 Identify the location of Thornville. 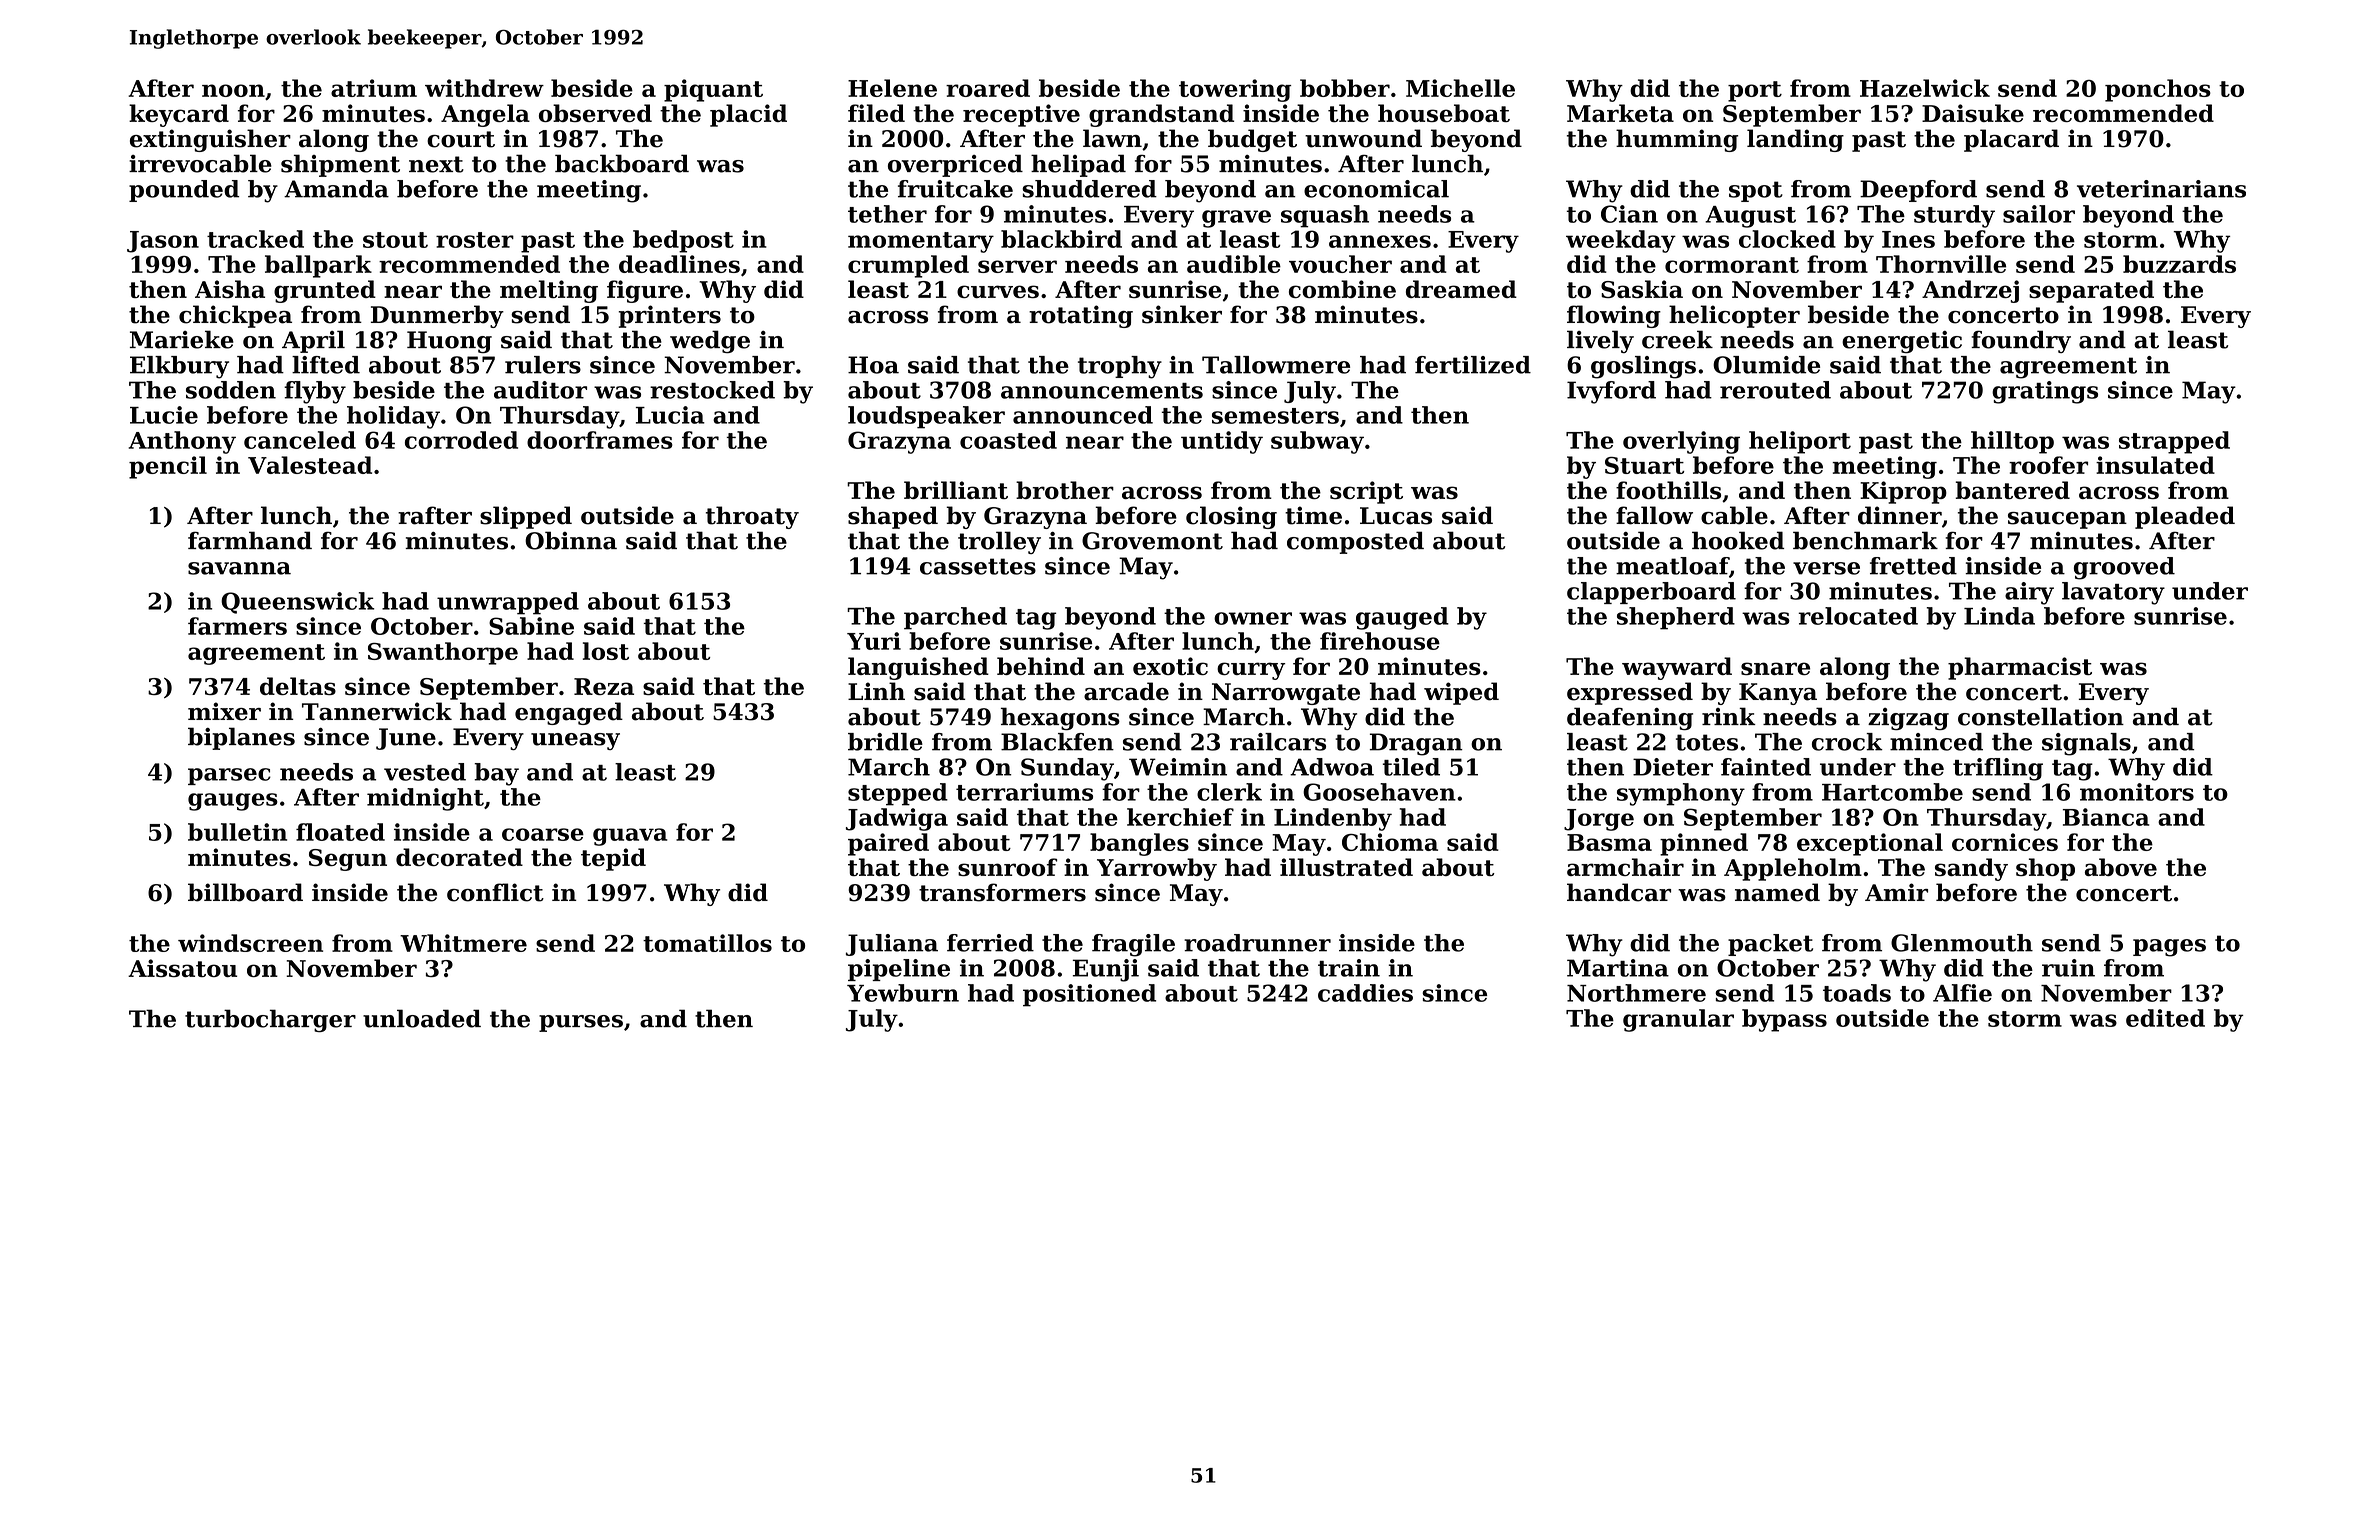
(1941, 264).
